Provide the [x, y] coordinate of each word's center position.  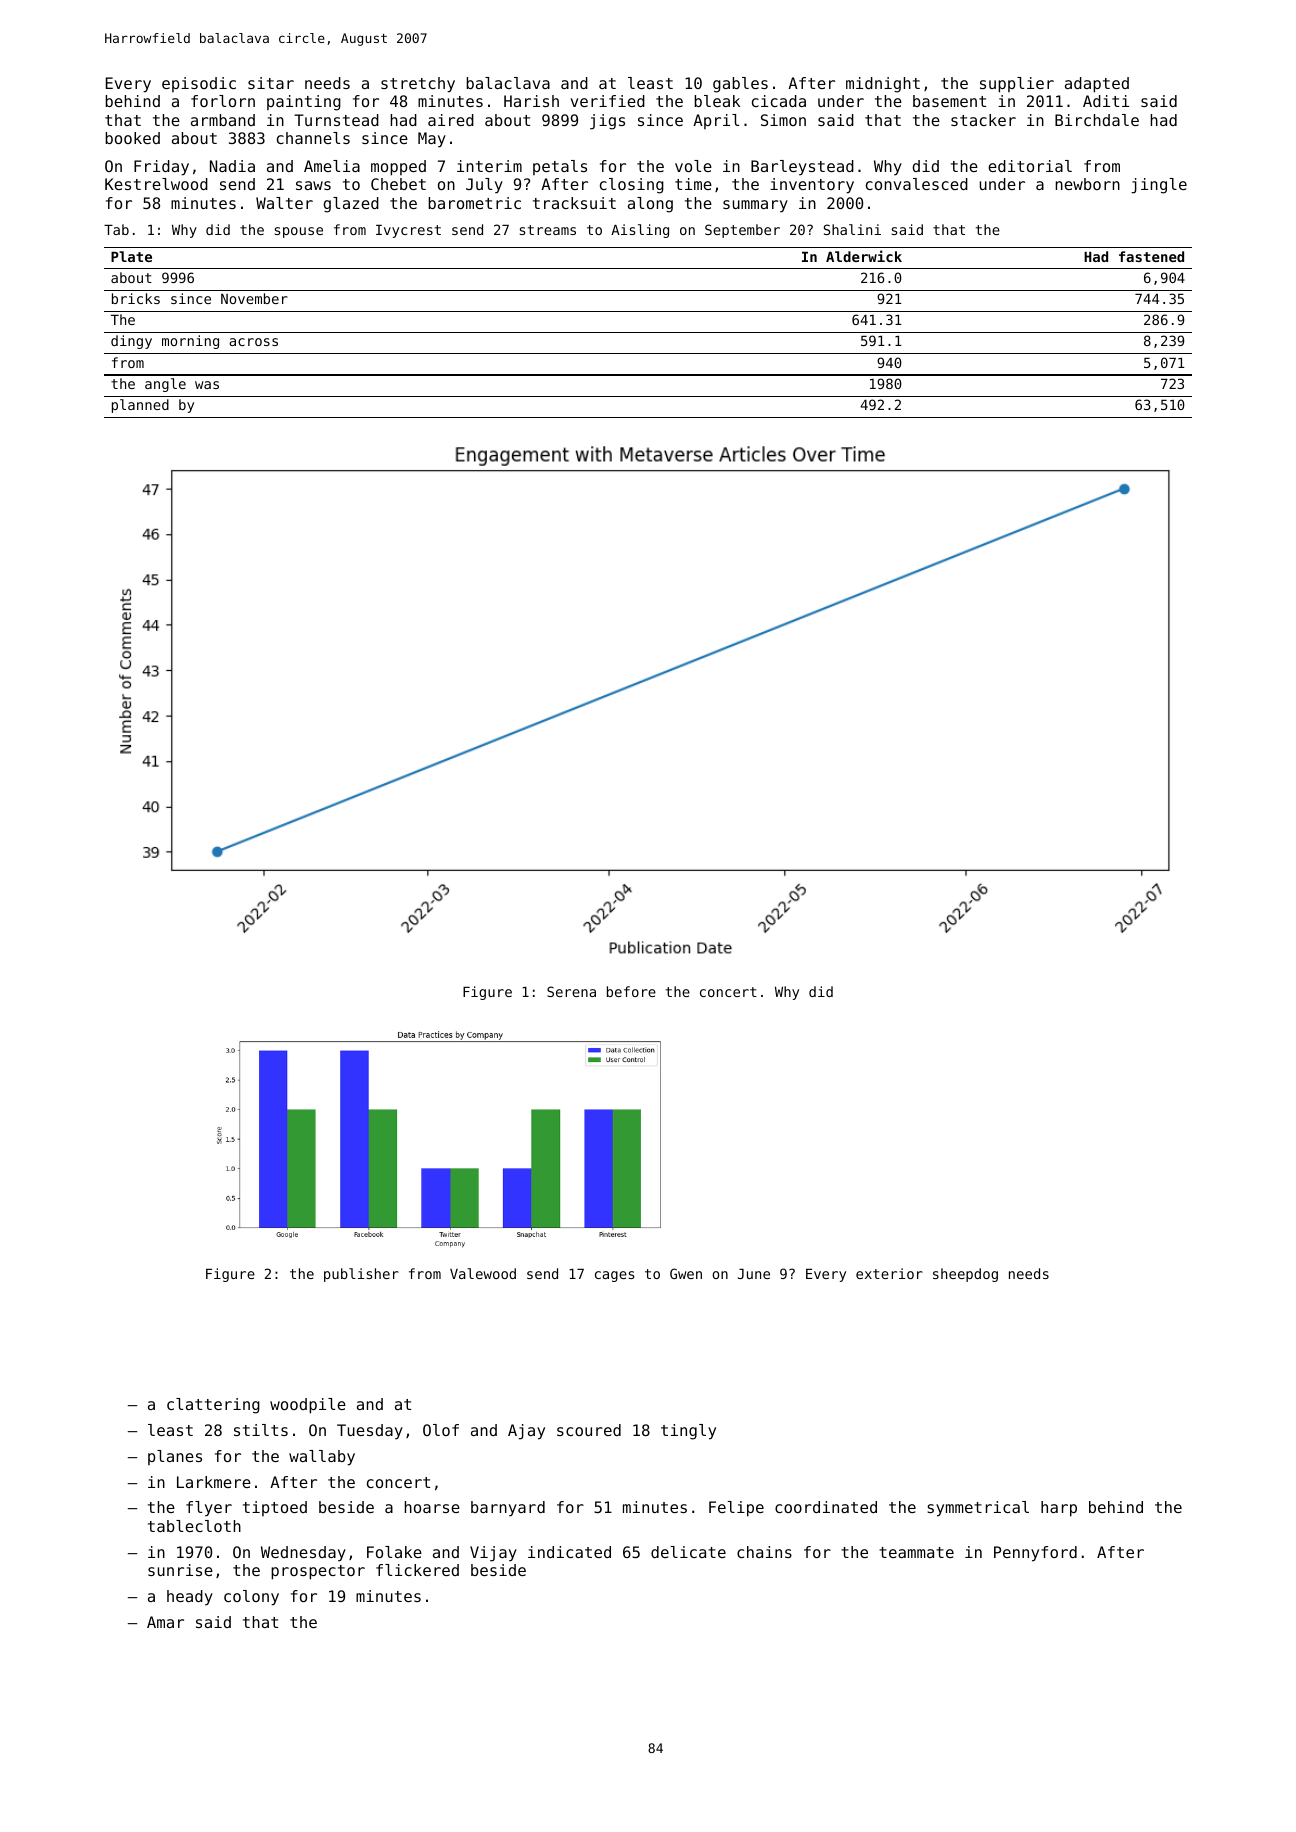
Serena [571, 991]
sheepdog [965, 1275]
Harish [531, 101]
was [207, 385]
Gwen [686, 1273]
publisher [361, 1275]
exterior [889, 1273]
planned [140, 406]
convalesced [917, 184]
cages [615, 1276]
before [631, 991]
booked [132, 138]
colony [251, 1598]
